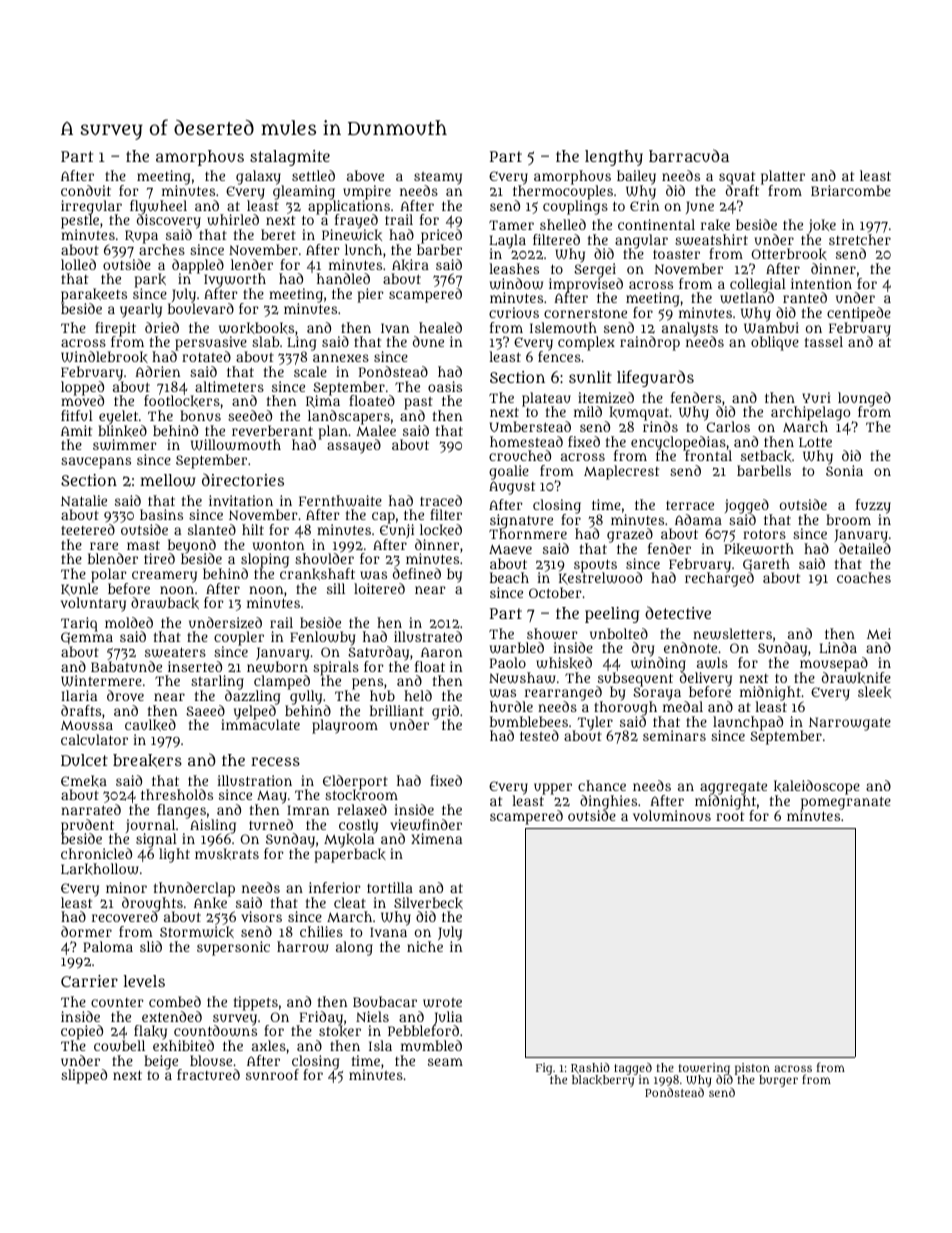  I want to click on Briarcombe, so click(851, 190).
